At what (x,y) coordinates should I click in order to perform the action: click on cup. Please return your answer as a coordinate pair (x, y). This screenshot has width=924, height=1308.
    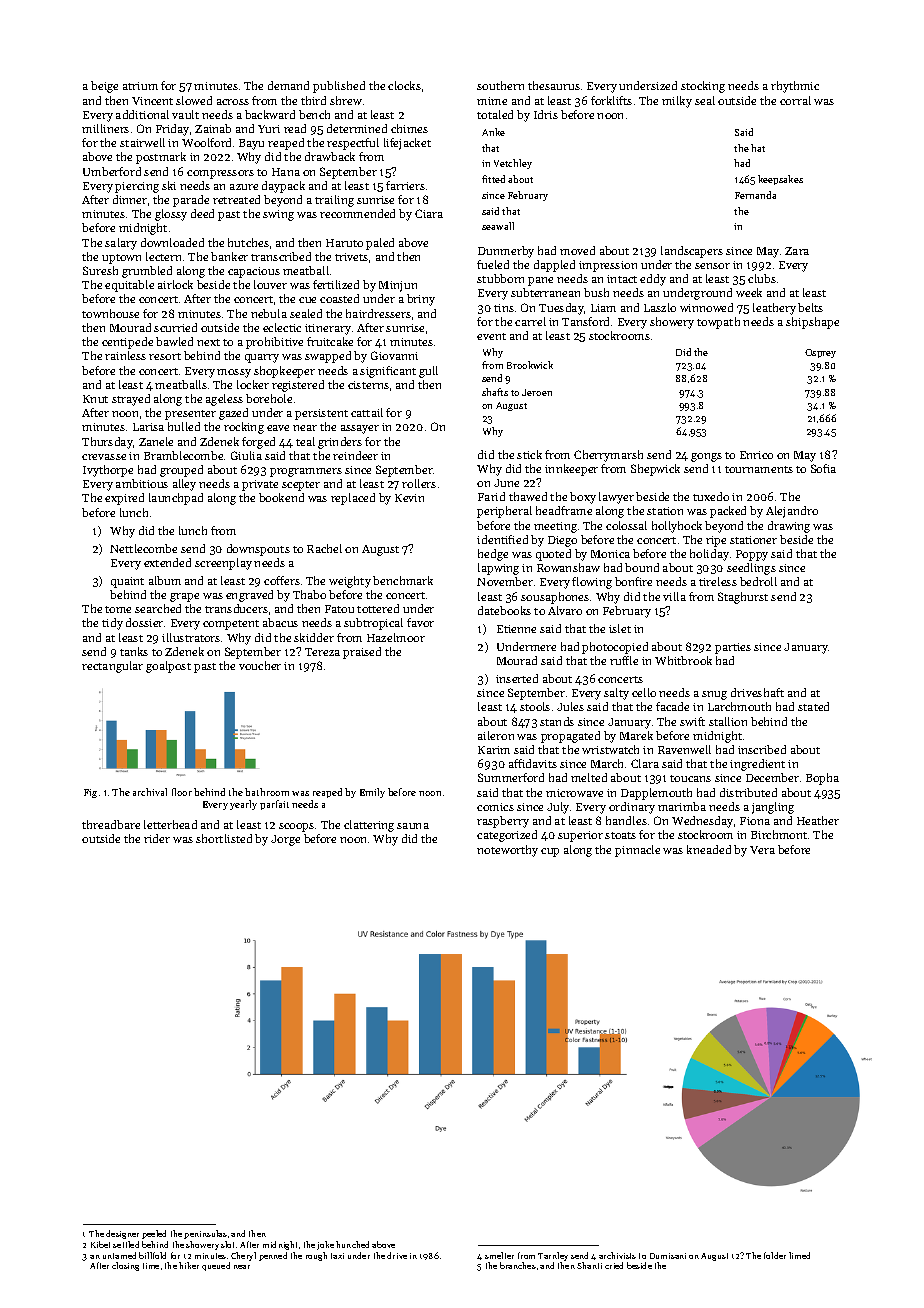
    Looking at the image, I should click on (550, 852).
